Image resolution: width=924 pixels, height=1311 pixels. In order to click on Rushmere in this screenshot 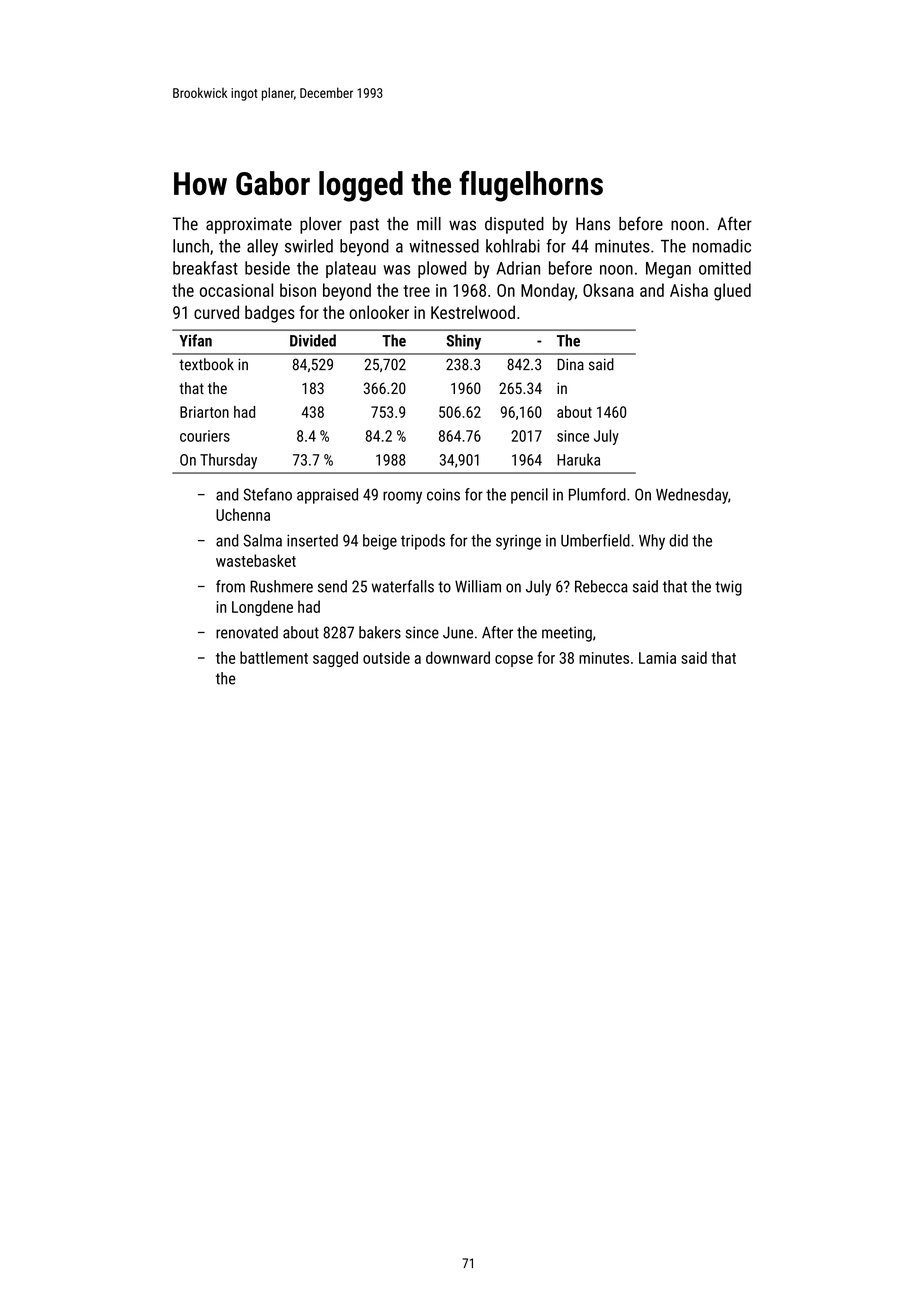, I will do `click(281, 586)`.
